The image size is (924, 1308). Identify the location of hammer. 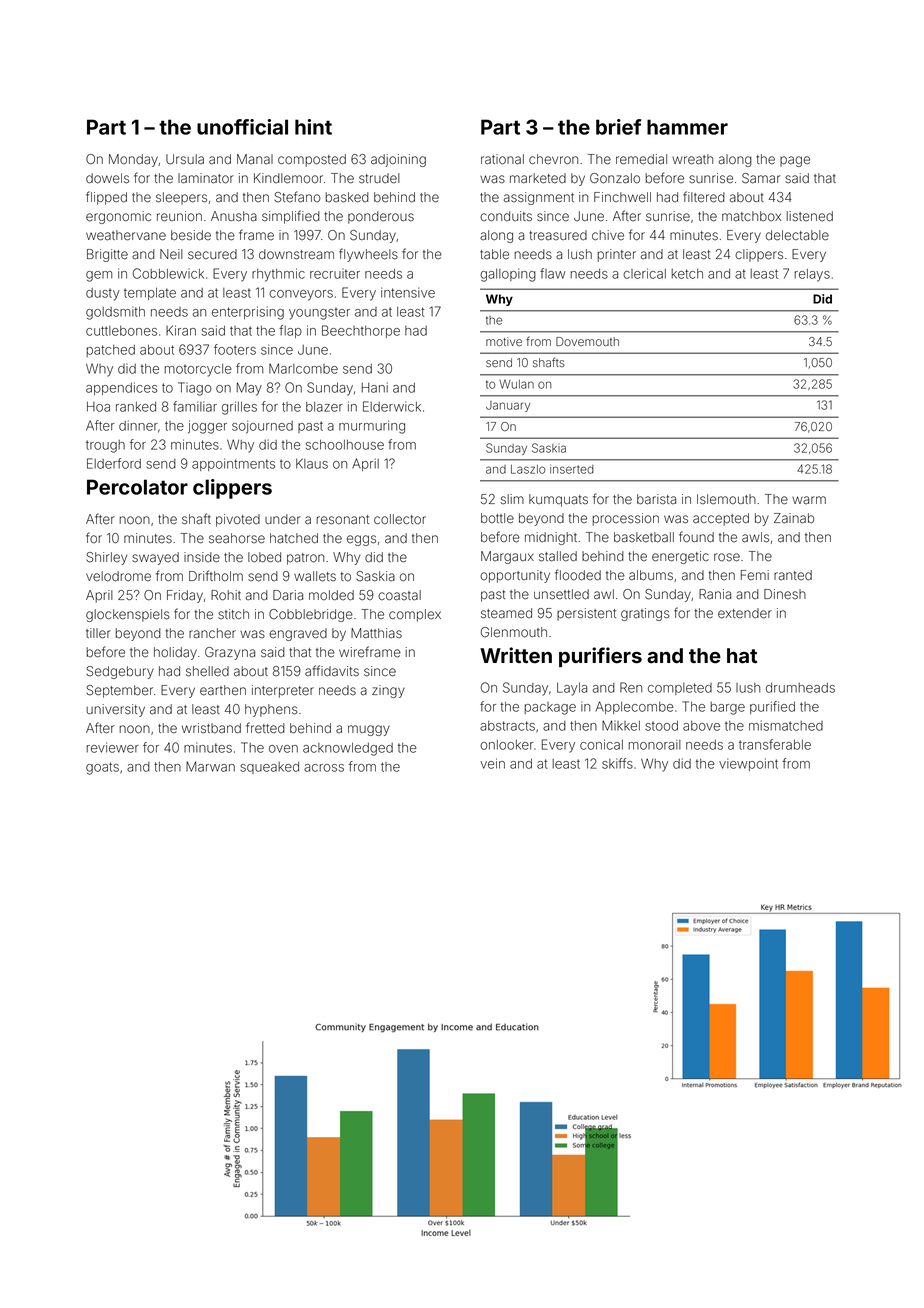
(687, 127).
